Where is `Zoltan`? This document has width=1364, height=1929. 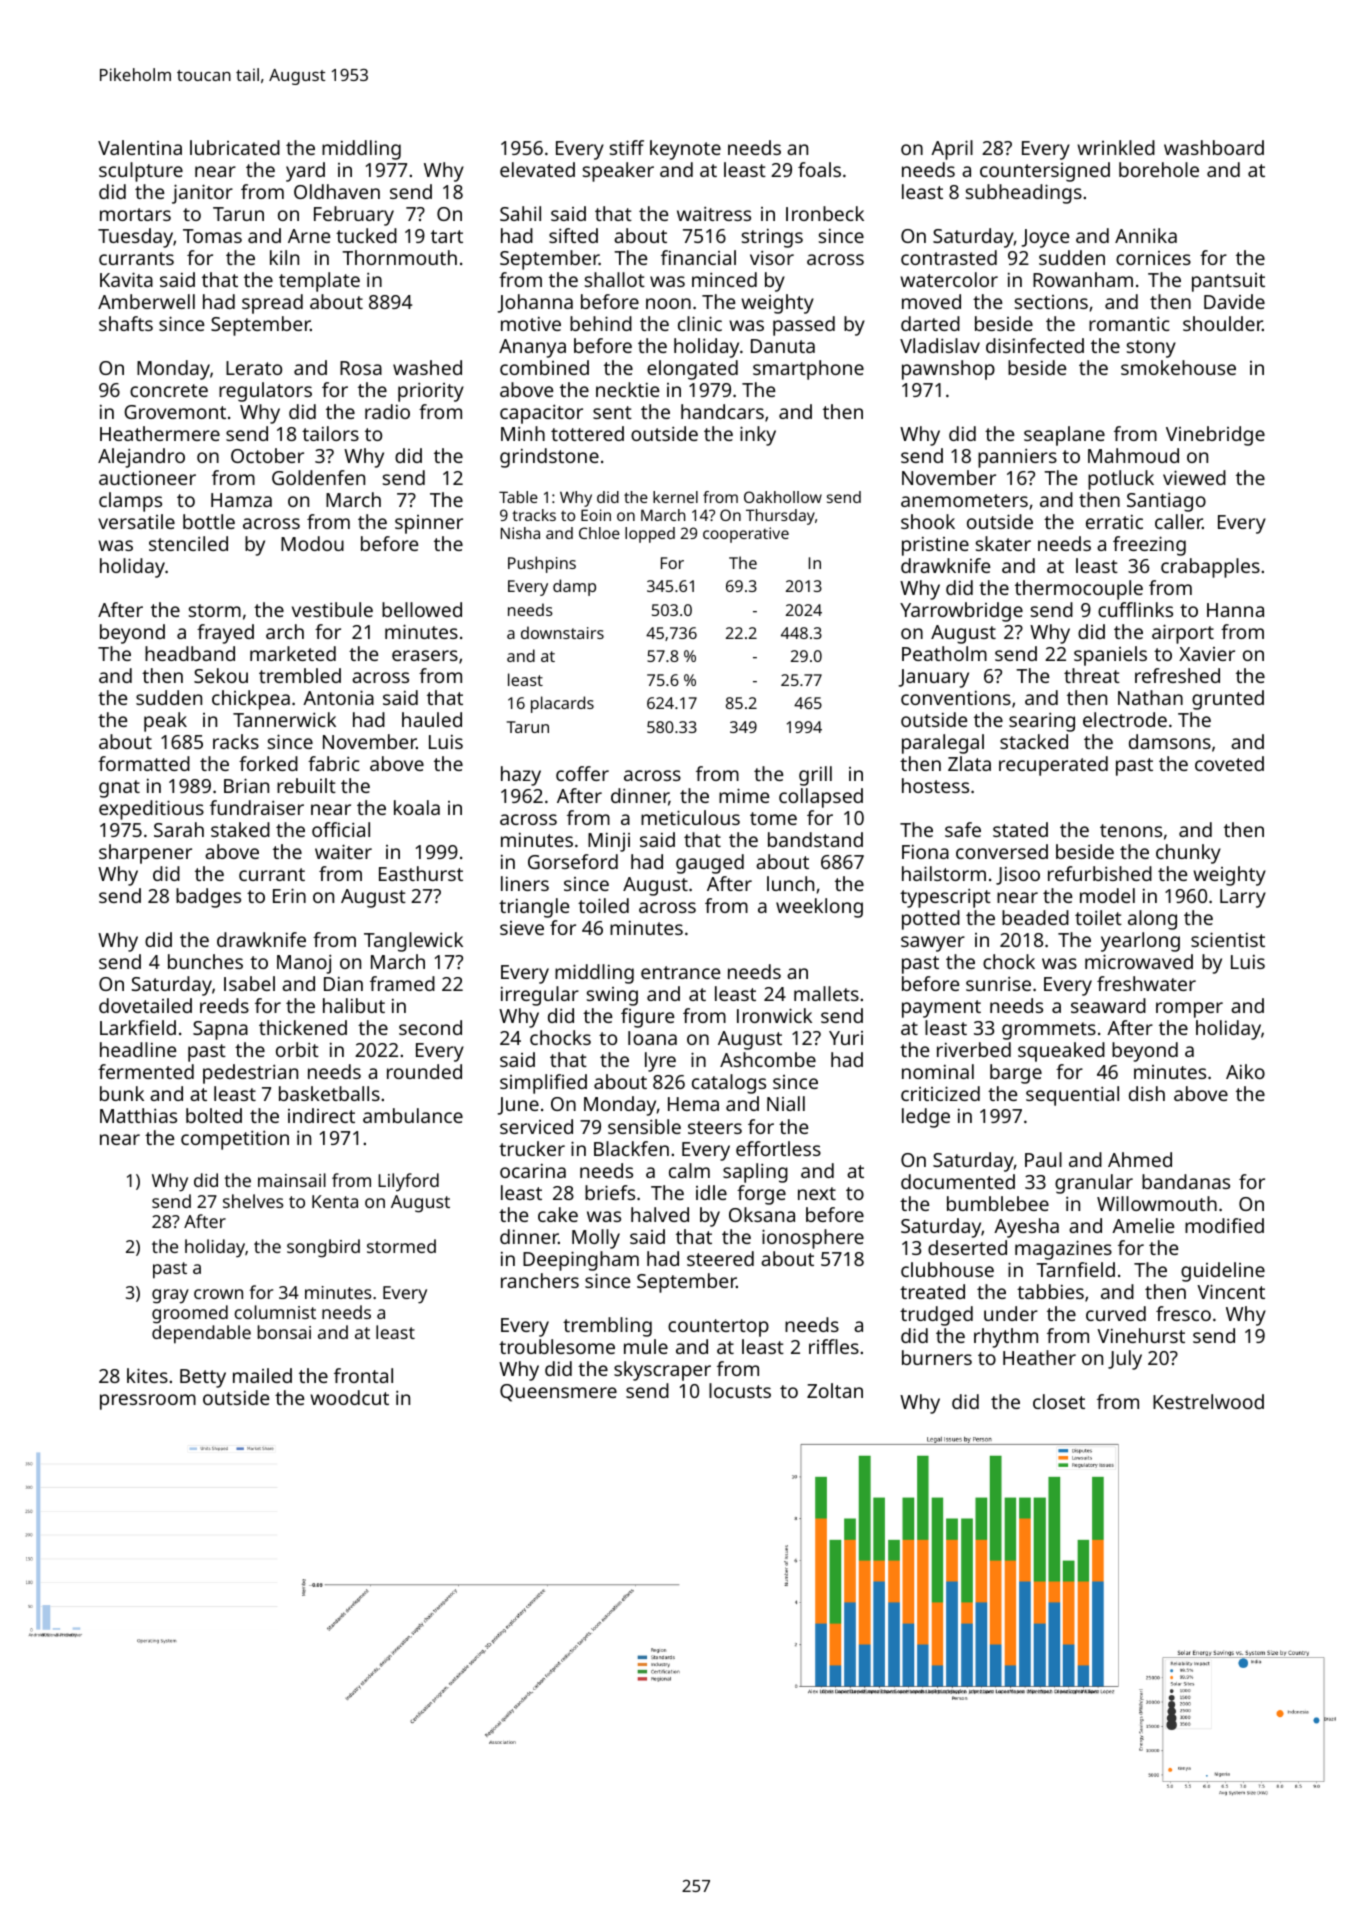 Zoltan is located at coordinates (835, 1390).
